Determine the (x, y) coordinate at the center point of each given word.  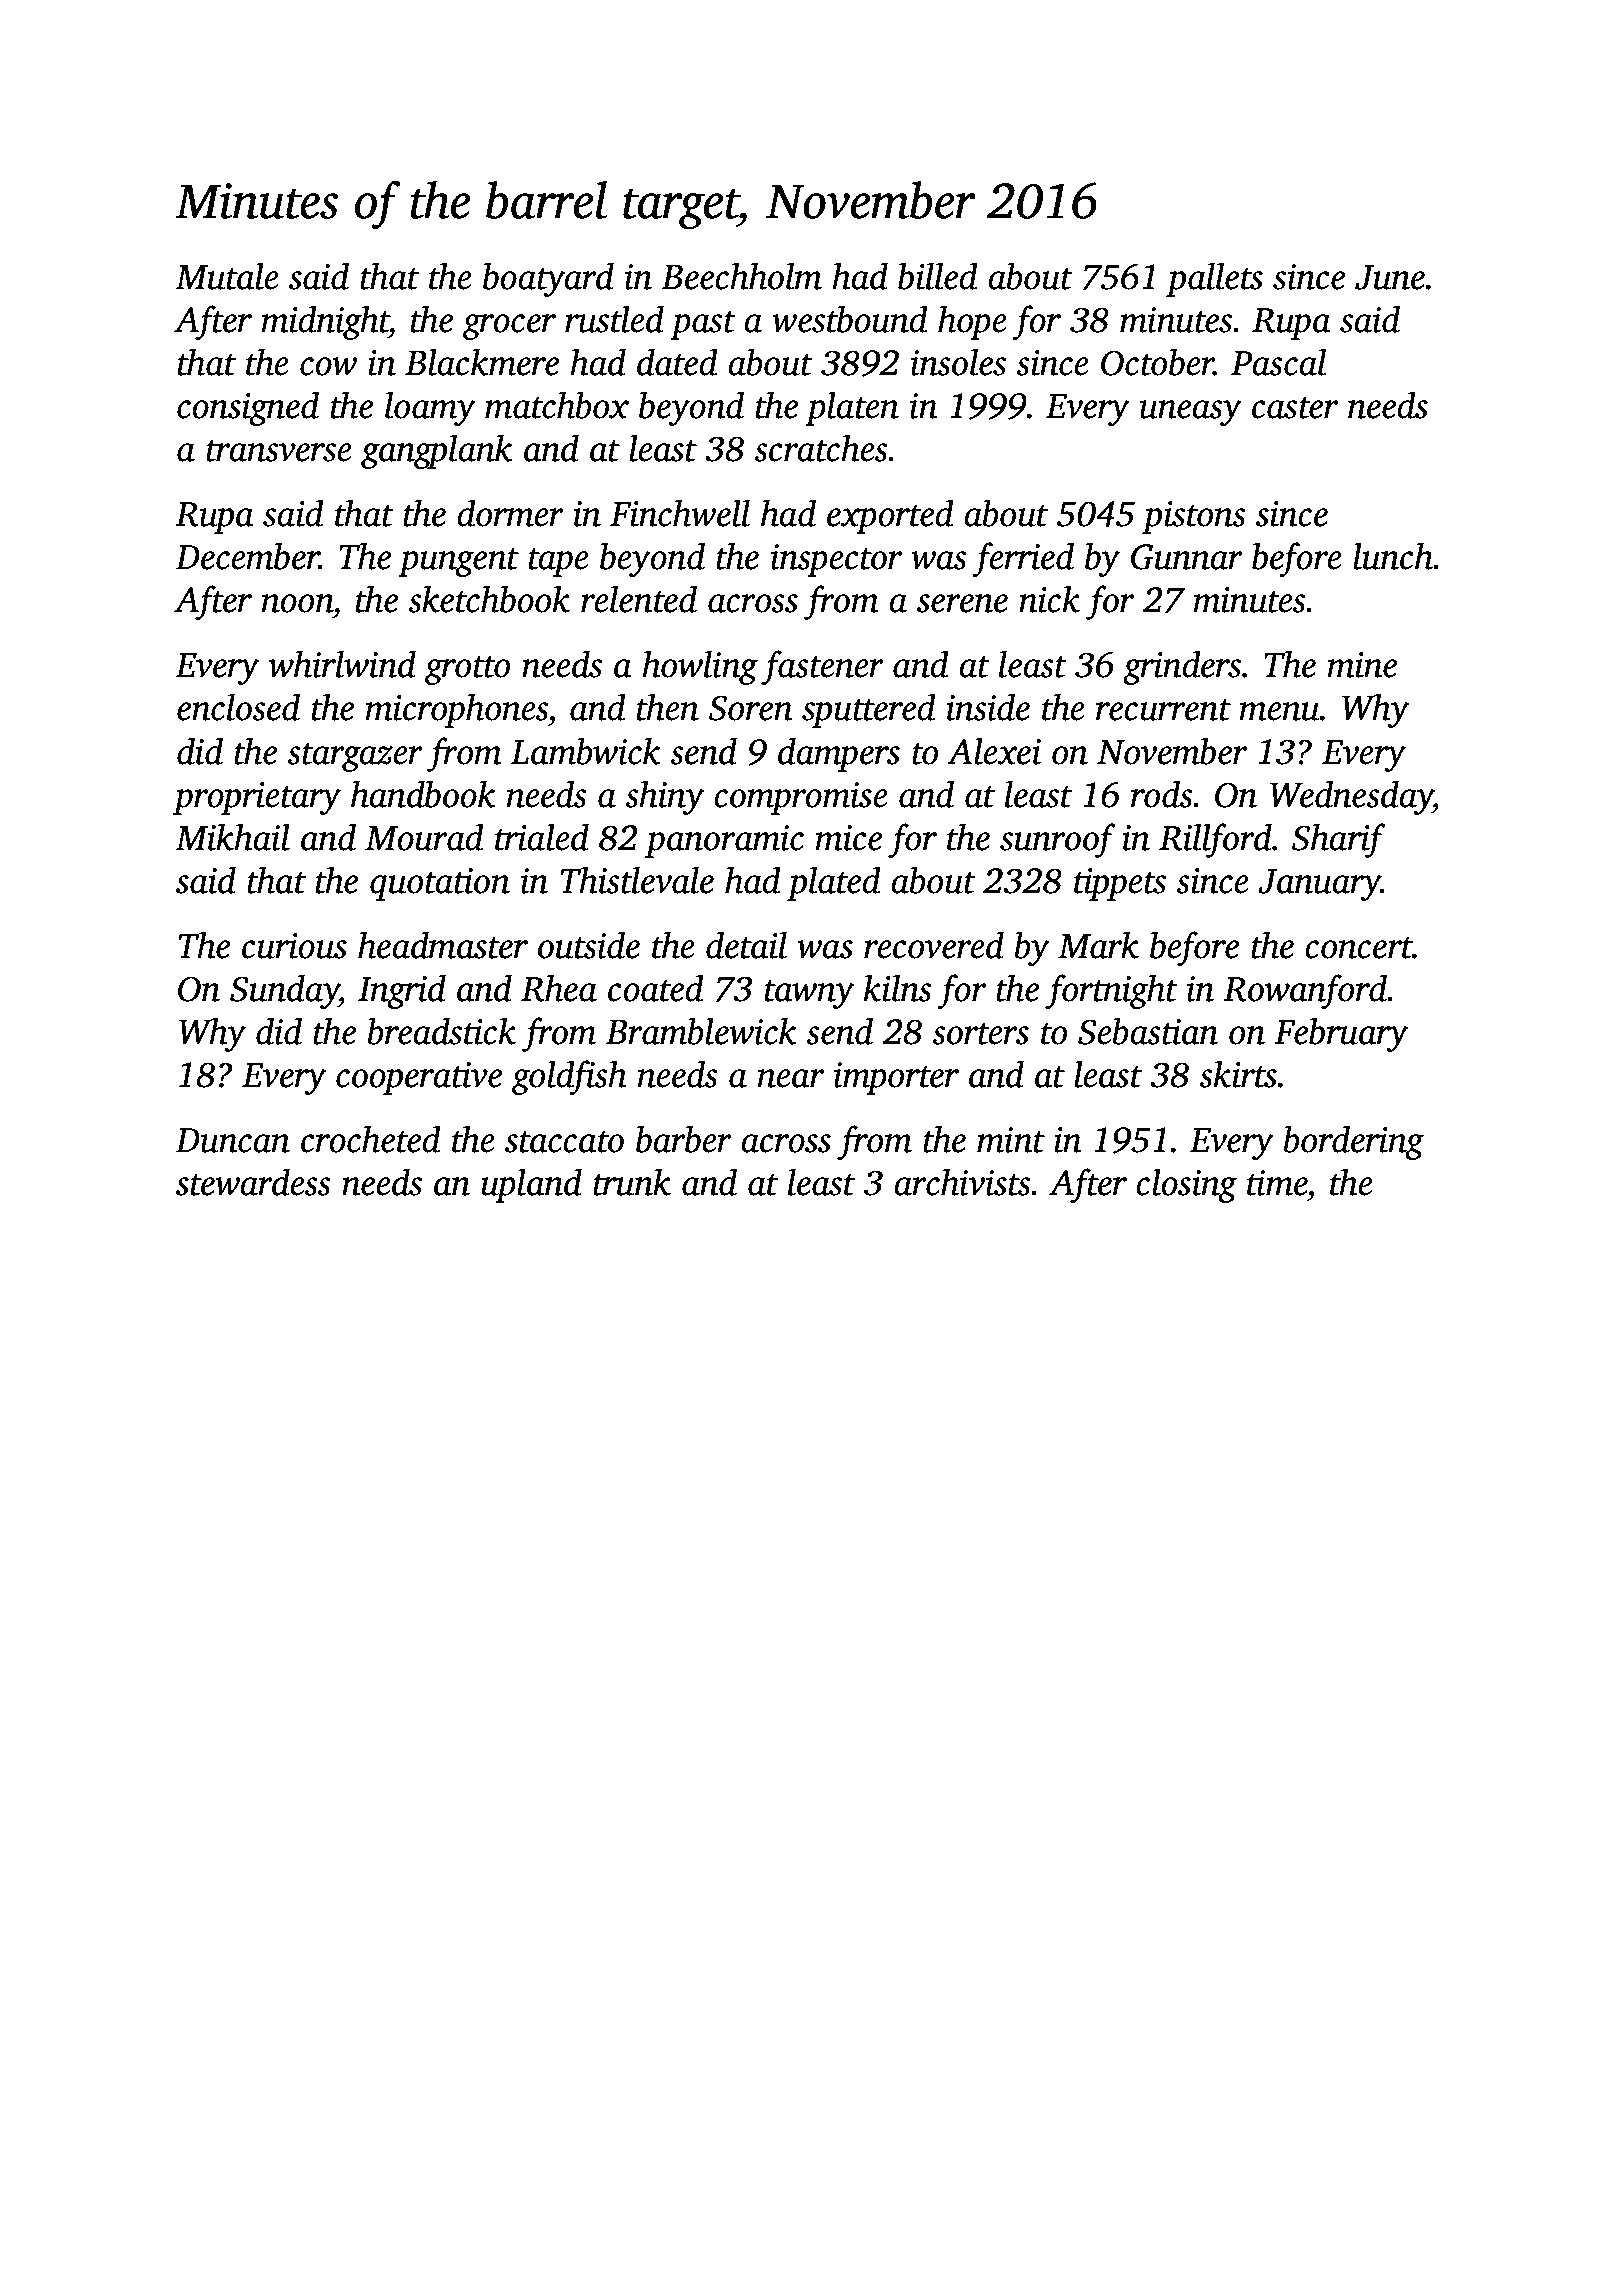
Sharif (1339, 840)
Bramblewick (701, 1031)
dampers (839, 754)
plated (834, 883)
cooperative (419, 1078)
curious (294, 946)
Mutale (227, 276)
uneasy (1191, 413)
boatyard (548, 279)
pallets (1214, 279)
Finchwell (680, 513)
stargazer (355, 757)
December (247, 556)
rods (1162, 794)
